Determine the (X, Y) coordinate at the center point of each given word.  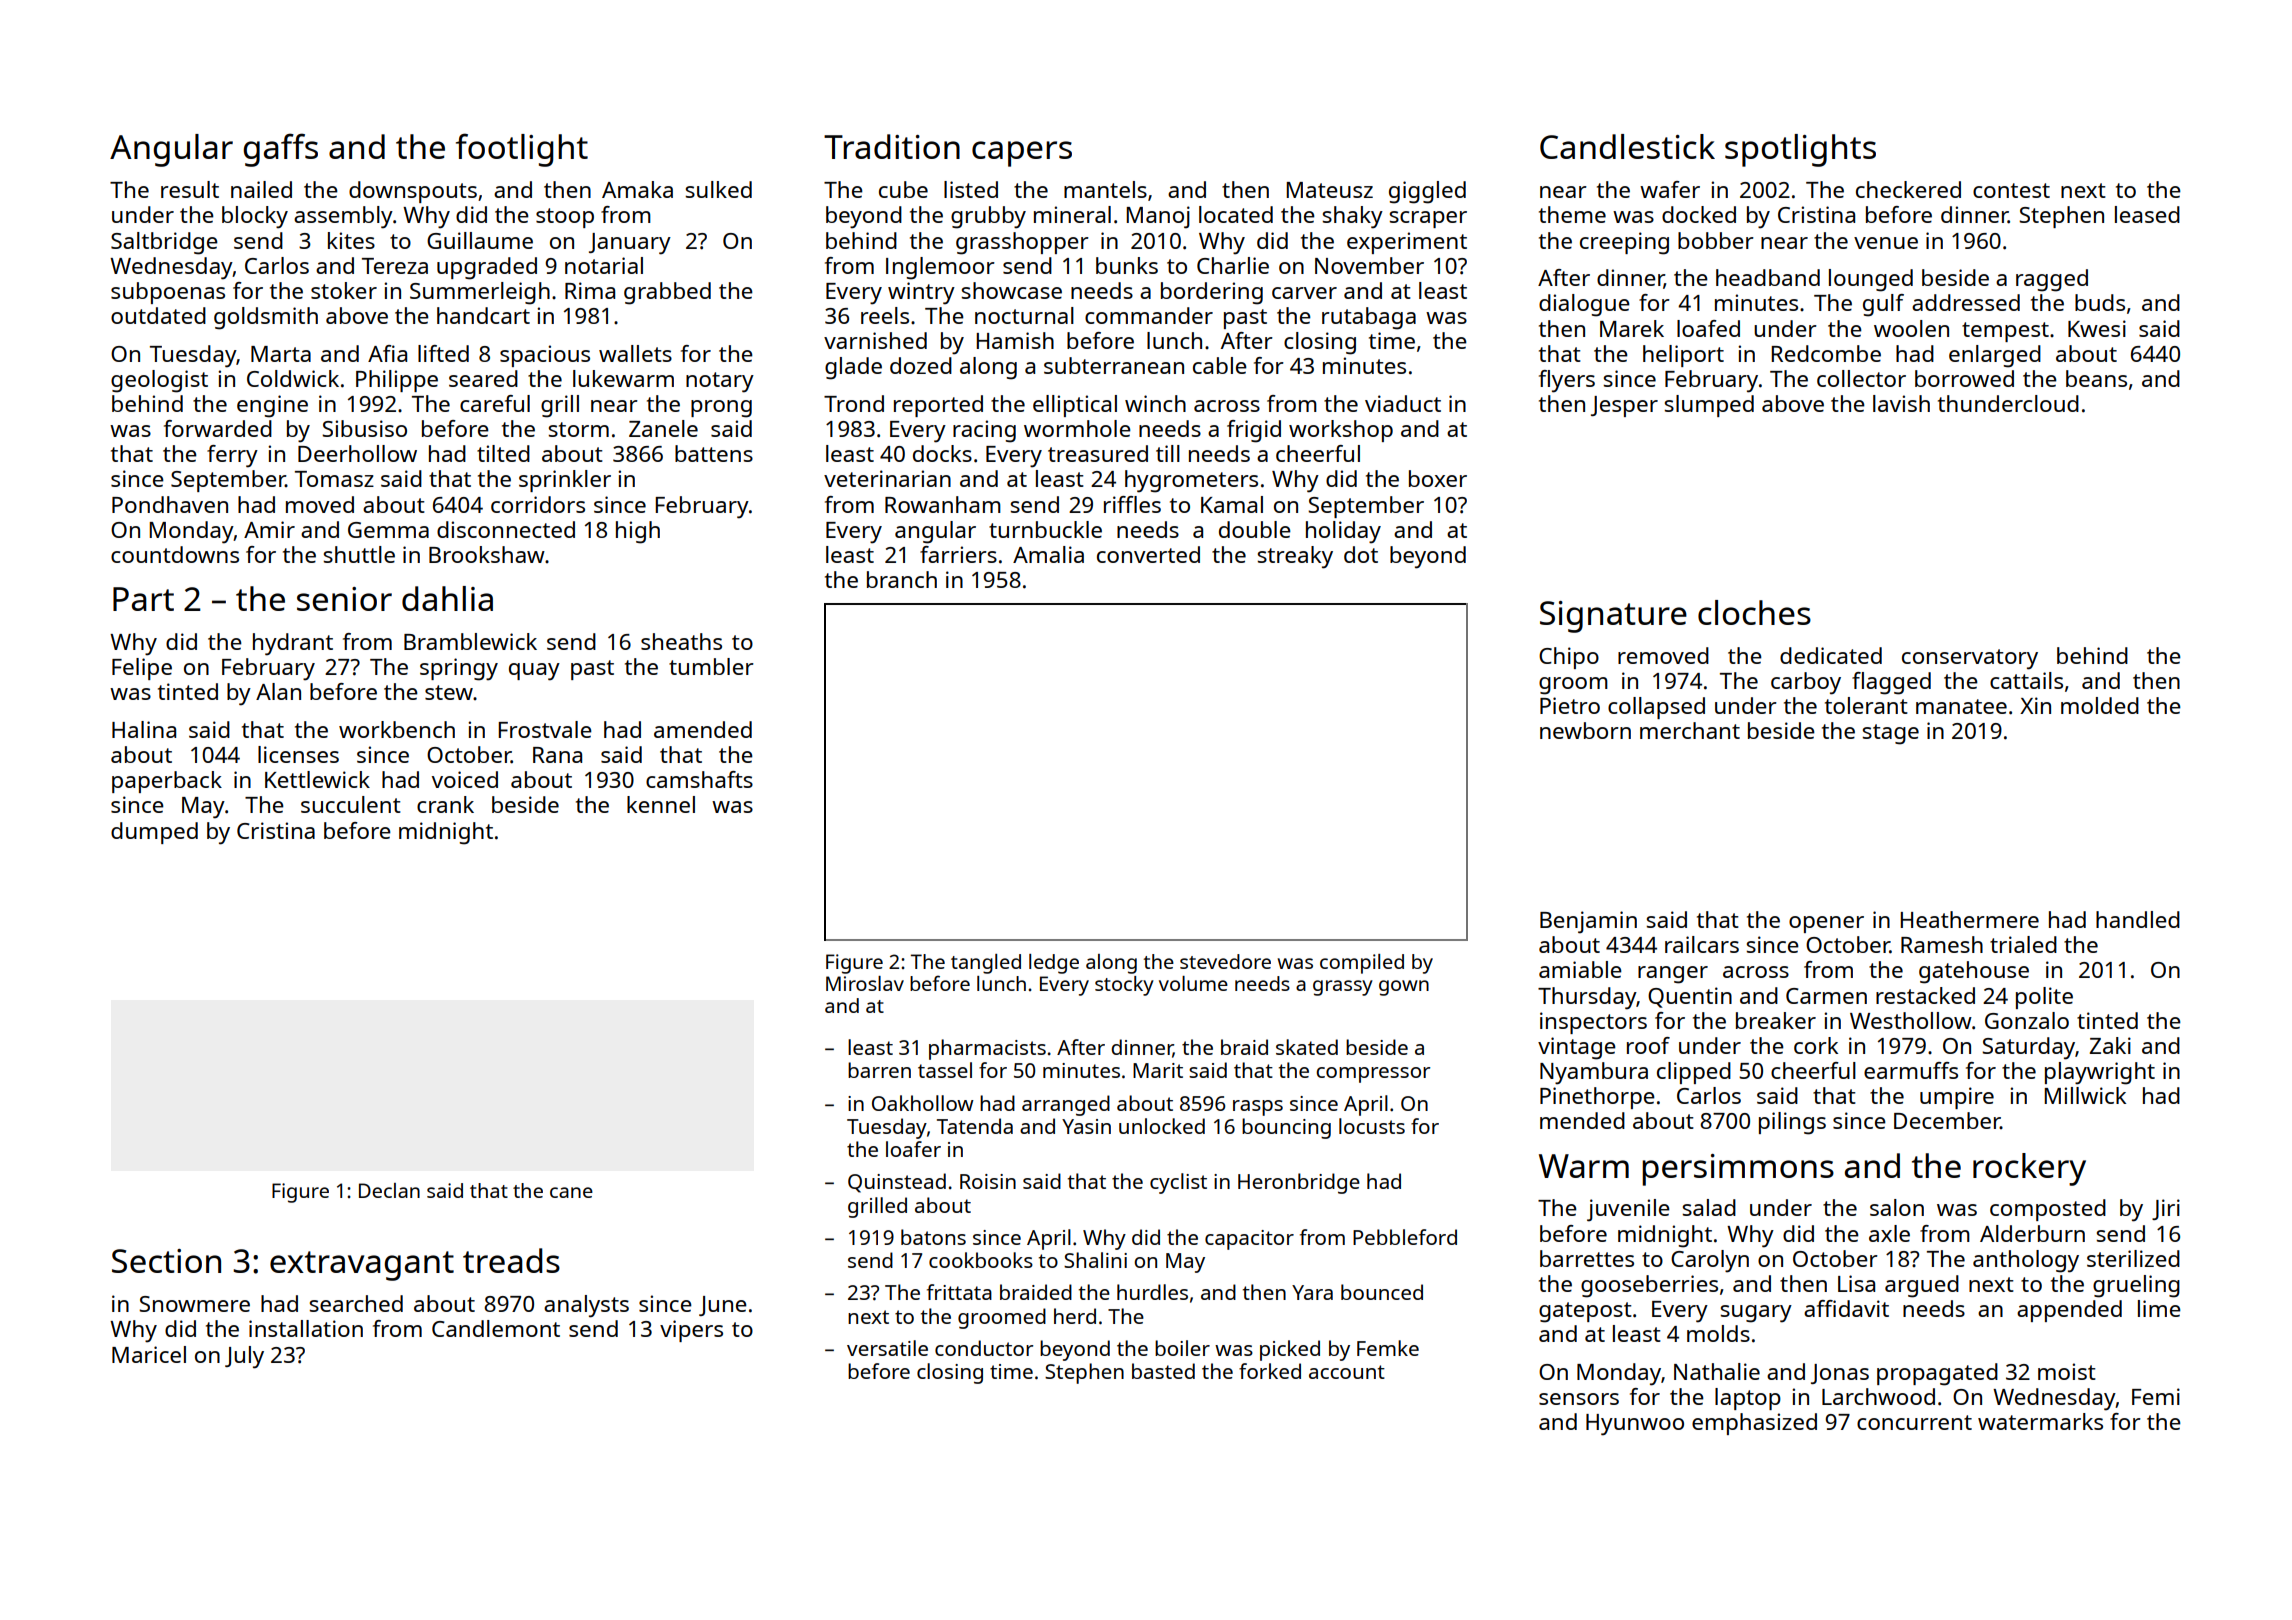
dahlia (447, 598)
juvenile (1628, 1210)
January (630, 244)
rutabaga (1369, 318)
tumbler (711, 666)
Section (166, 1261)
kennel (661, 804)
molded (2100, 705)
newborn (1585, 730)
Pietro (1570, 705)
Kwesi (2097, 328)
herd (1075, 1316)
